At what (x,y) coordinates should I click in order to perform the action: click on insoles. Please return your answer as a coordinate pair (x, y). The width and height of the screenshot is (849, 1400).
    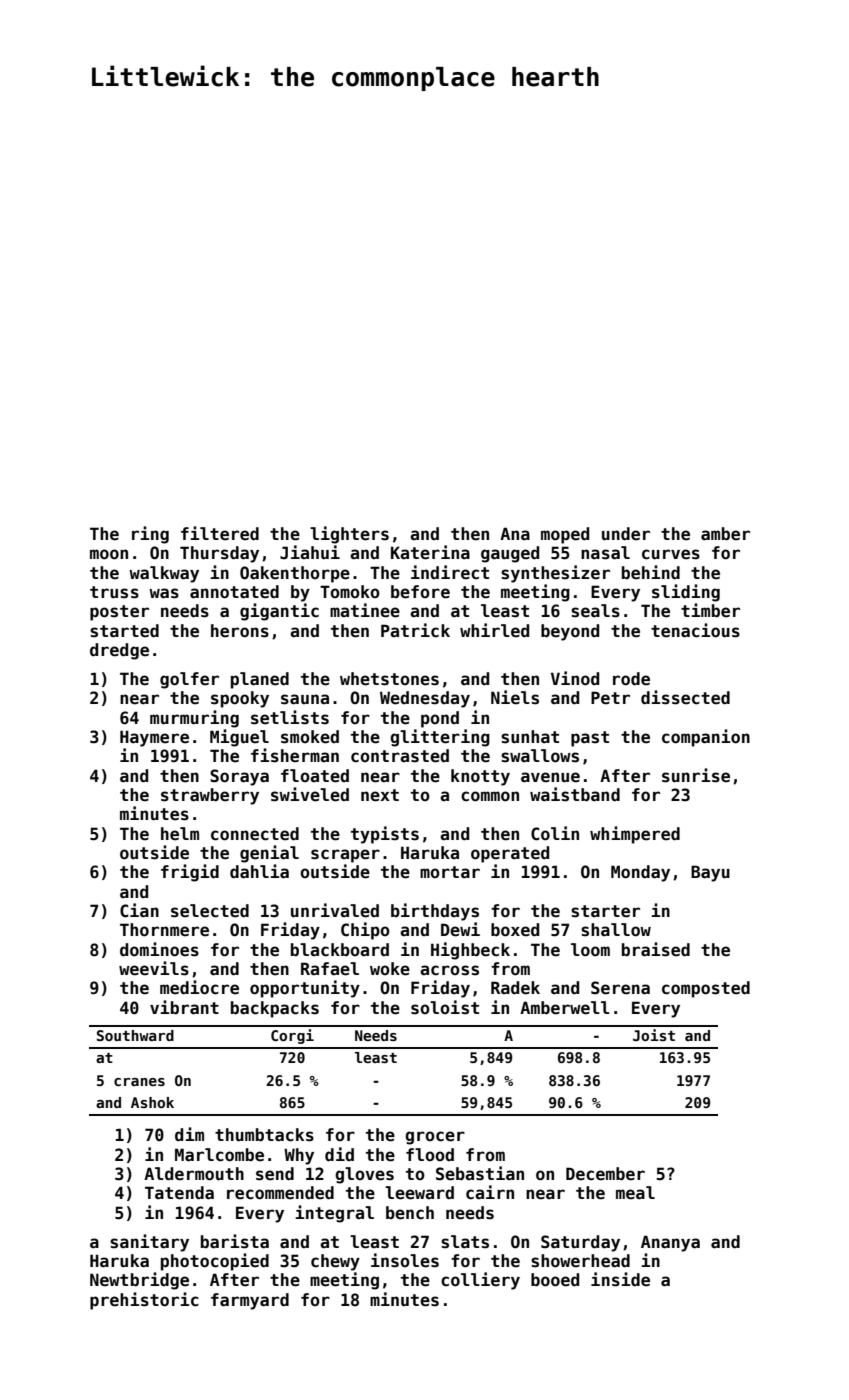
    Looking at the image, I should click on (405, 1260).
